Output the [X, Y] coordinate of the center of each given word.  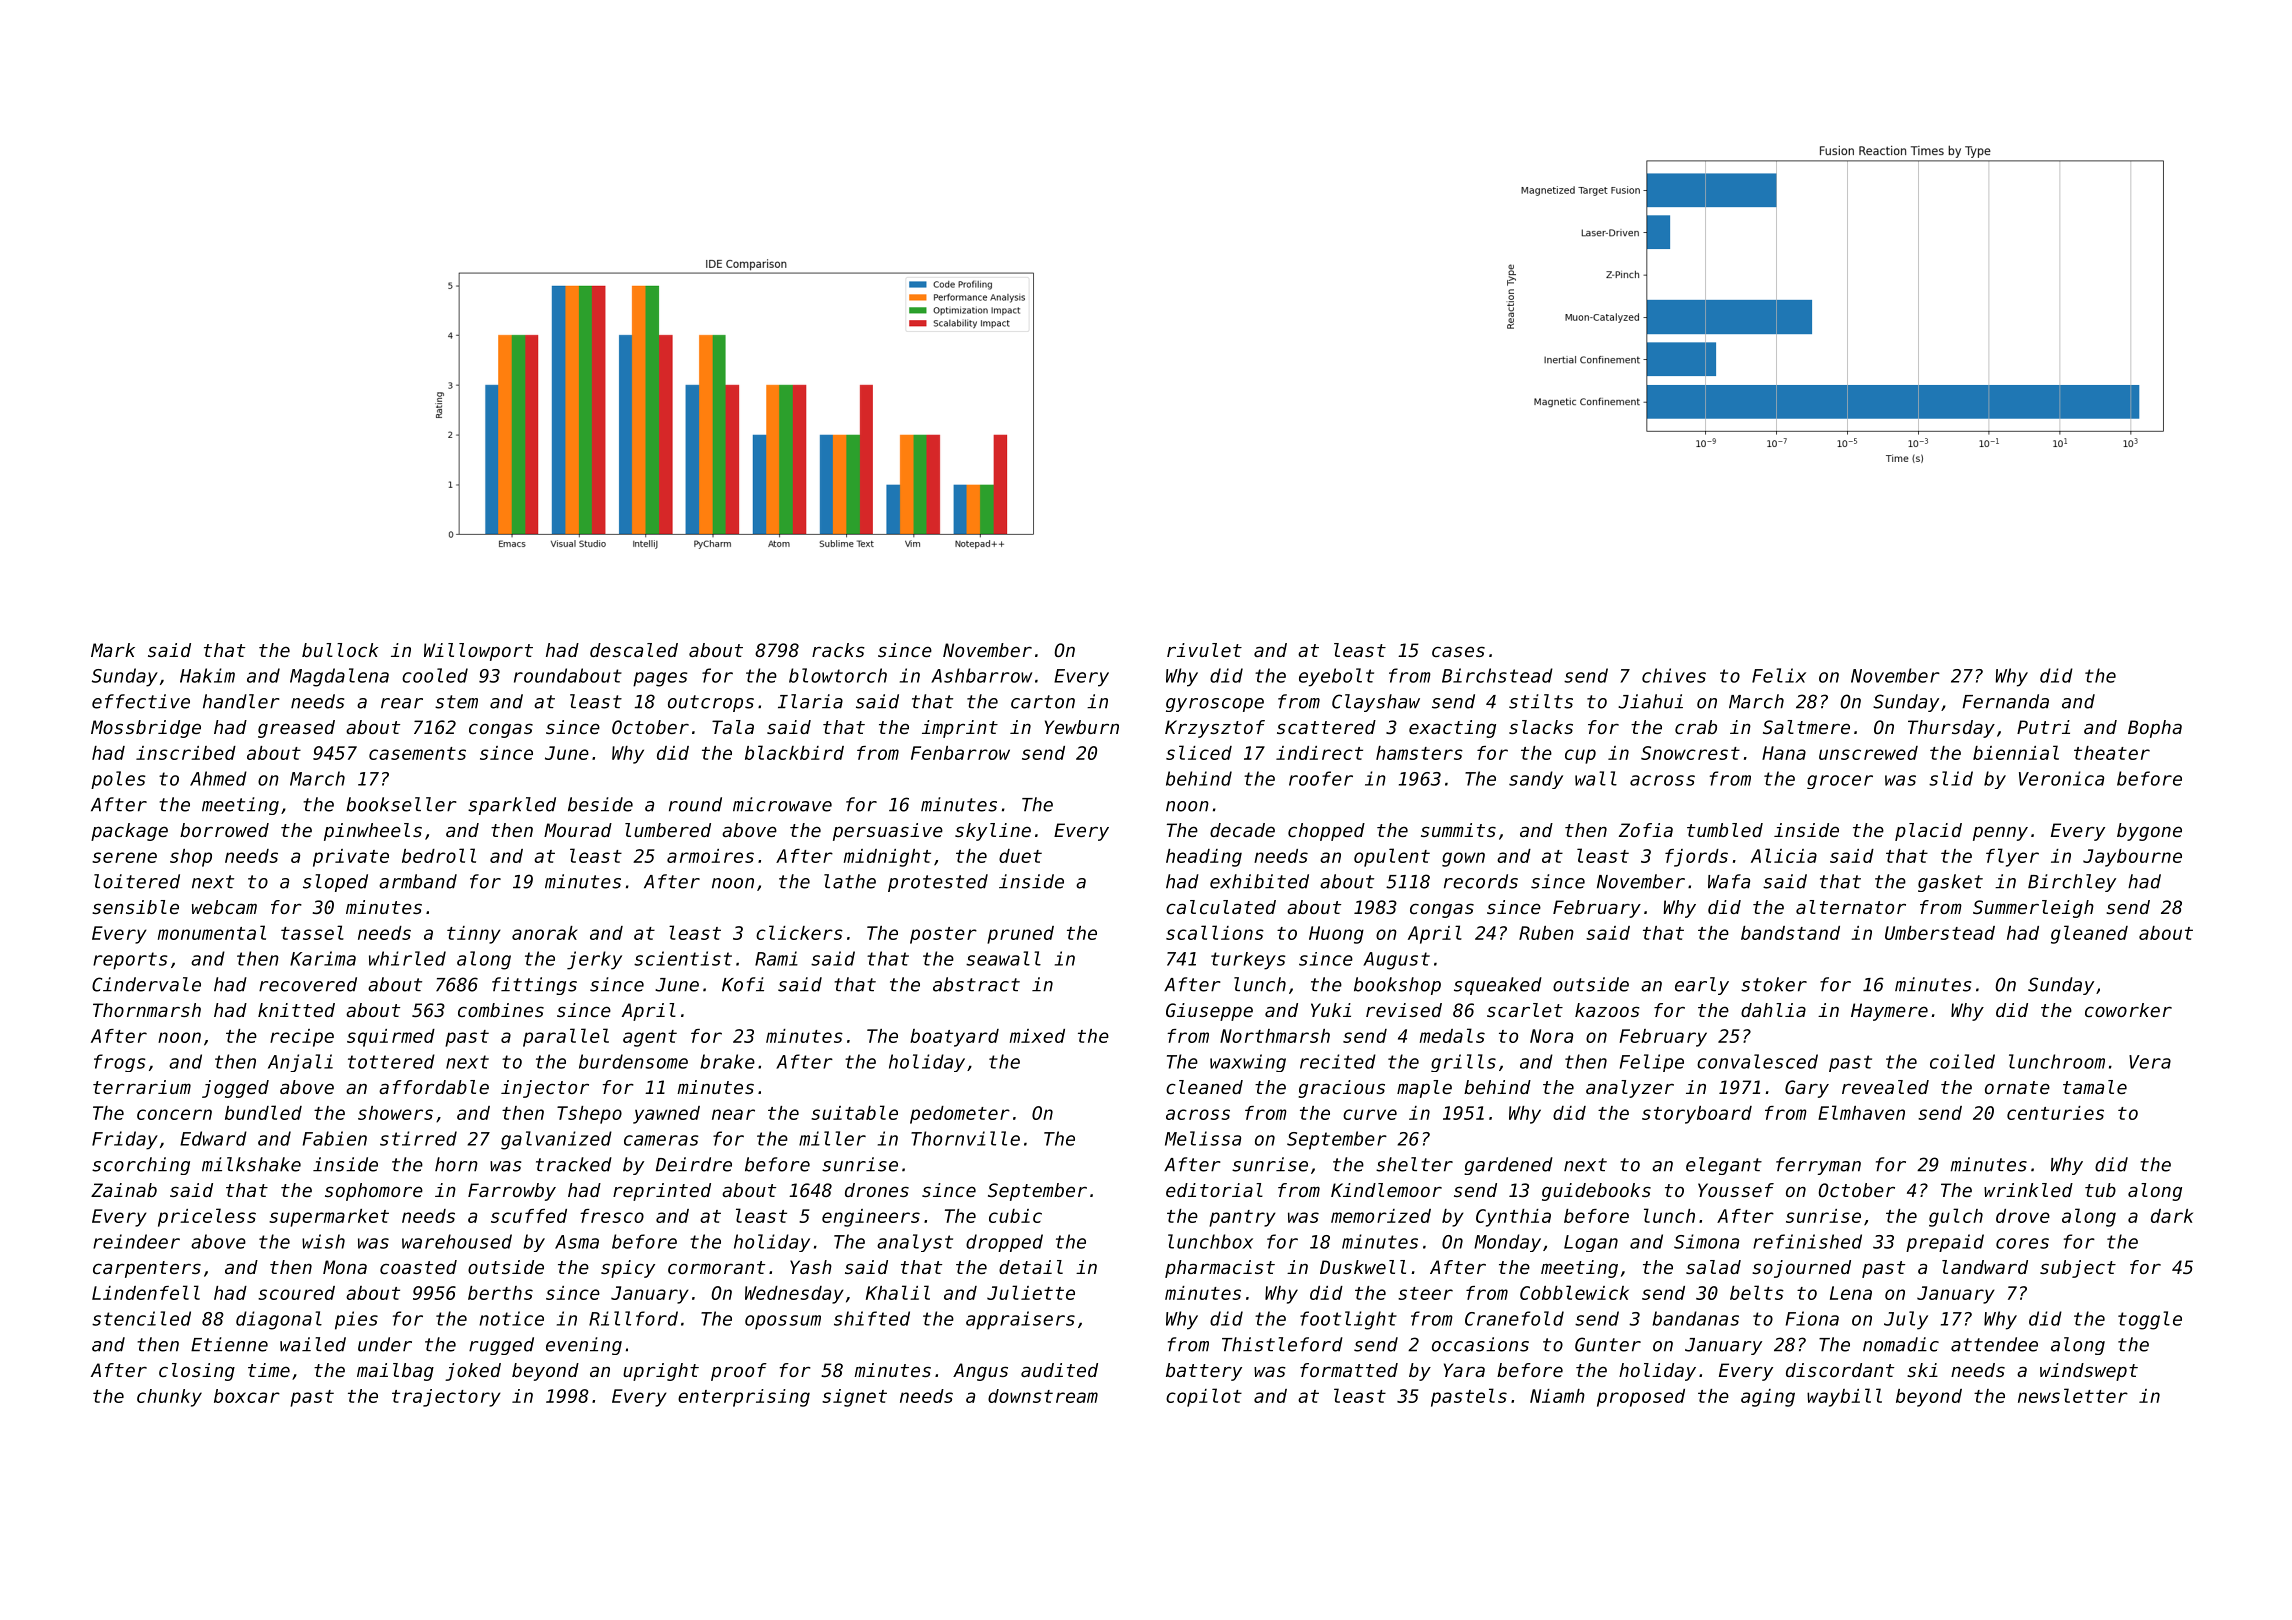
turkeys [1248, 961]
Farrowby [512, 1192]
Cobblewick [1574, 1292]
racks [838, 650]
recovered [308, 984]
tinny [474, 935]
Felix [1779, 675]
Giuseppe [1209, 1012]
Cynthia [1513, 1218]
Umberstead [1940, 933]
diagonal [279, 1320]
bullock [340, 650]
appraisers [1020, 1320]
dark [2172, 1216]
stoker [1774, 984]
